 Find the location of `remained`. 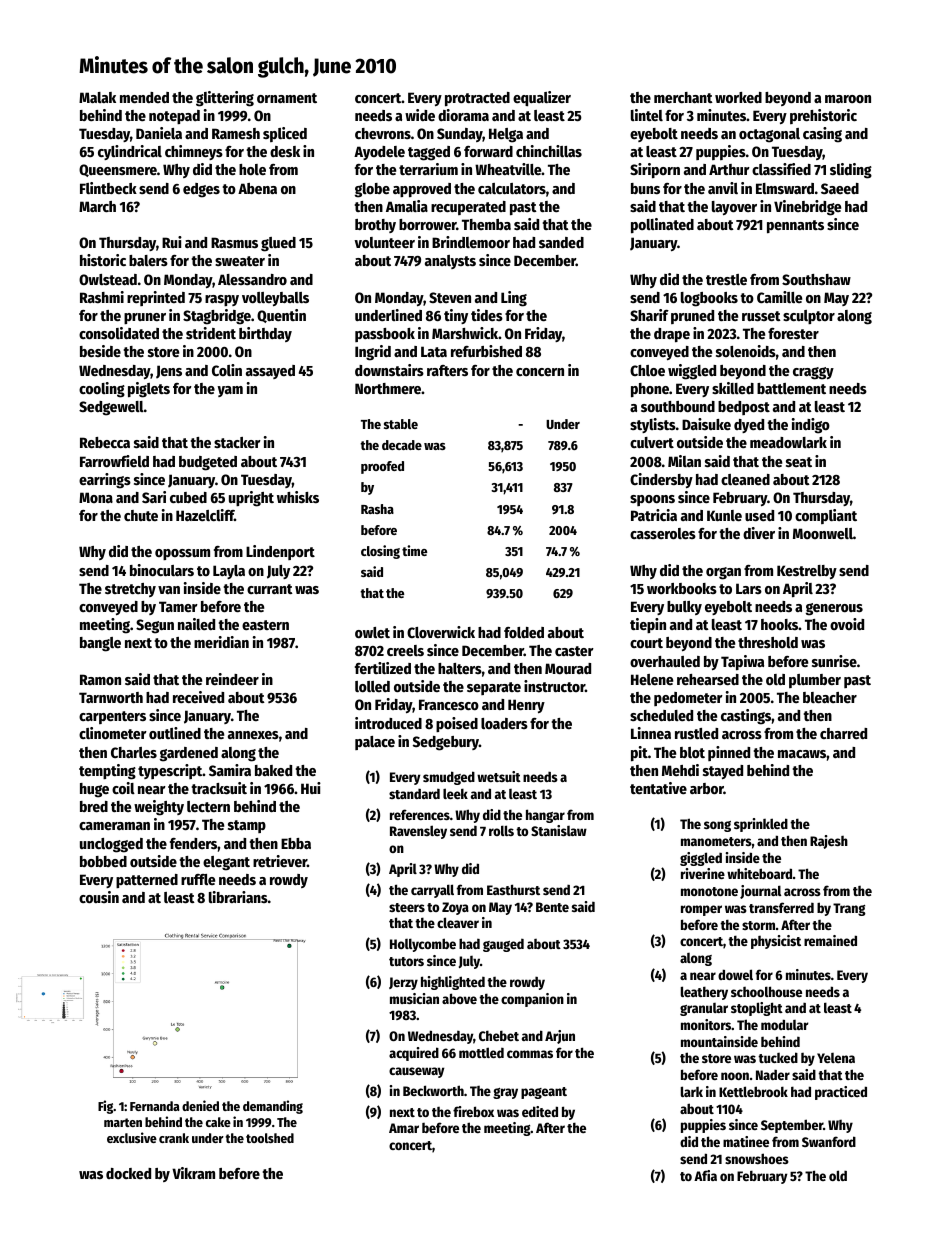

remained is located at coordinates (830, 940).
